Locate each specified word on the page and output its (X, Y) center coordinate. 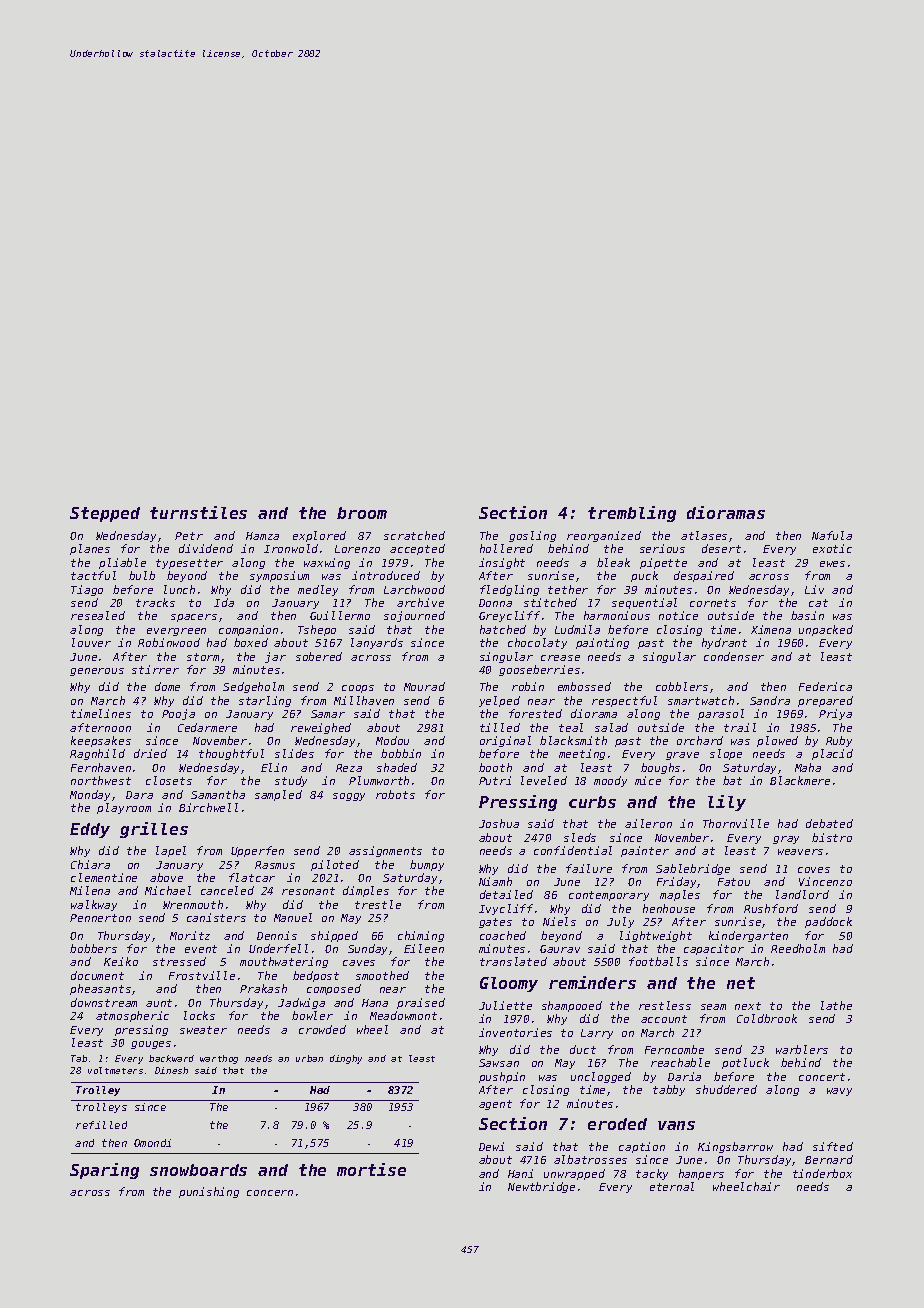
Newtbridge (541, 1187)
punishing (209, 1192)
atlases (704, 535)
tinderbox (822, 1173)
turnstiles (198, 512)
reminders (592, 982)
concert (822, 1077)
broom (362, 513)
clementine (104, 877)
